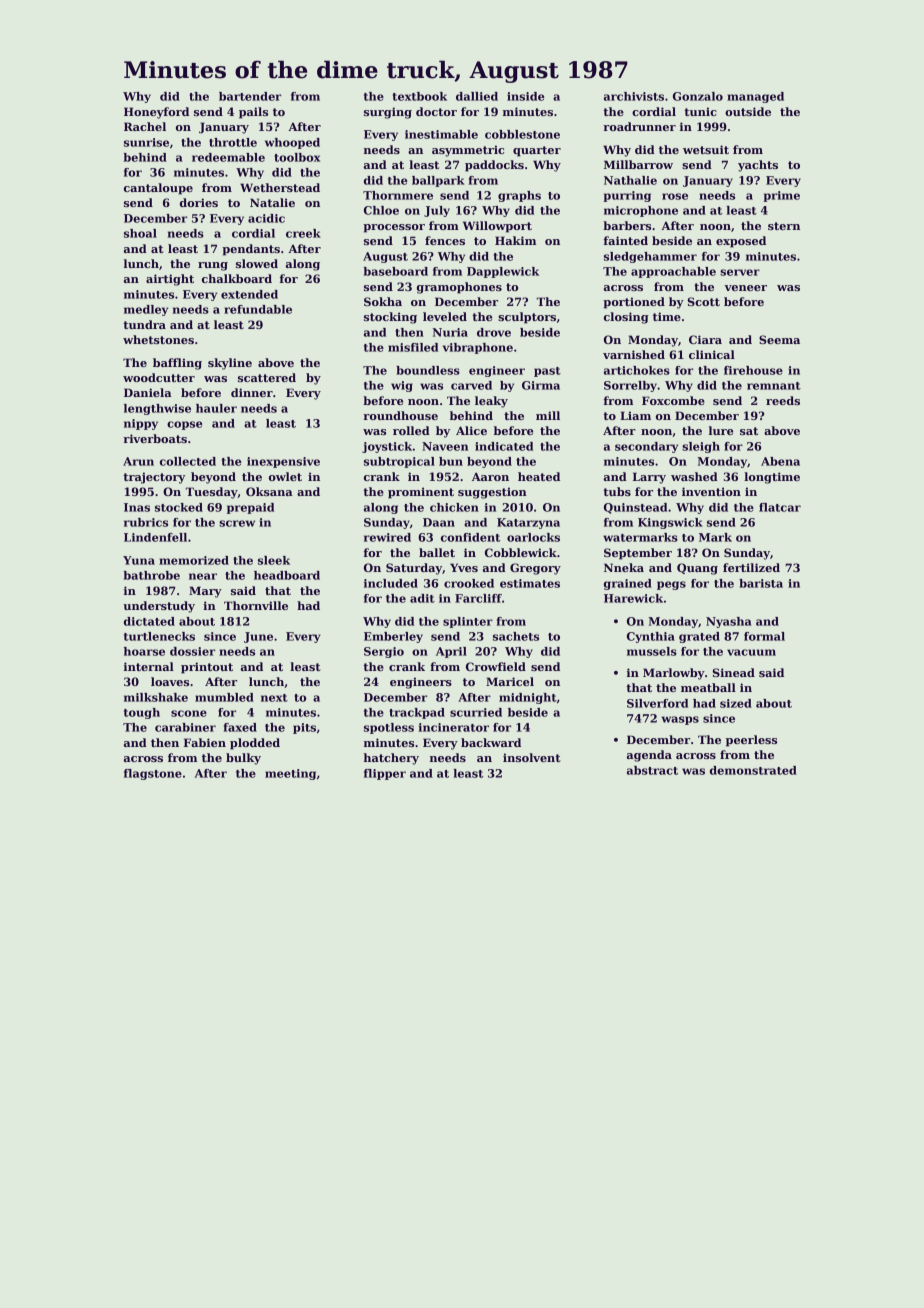 The width and height of the page is (924, 1308). Describe the element at coordinates (250, 96) in the page. I see `bartender` at that location.
